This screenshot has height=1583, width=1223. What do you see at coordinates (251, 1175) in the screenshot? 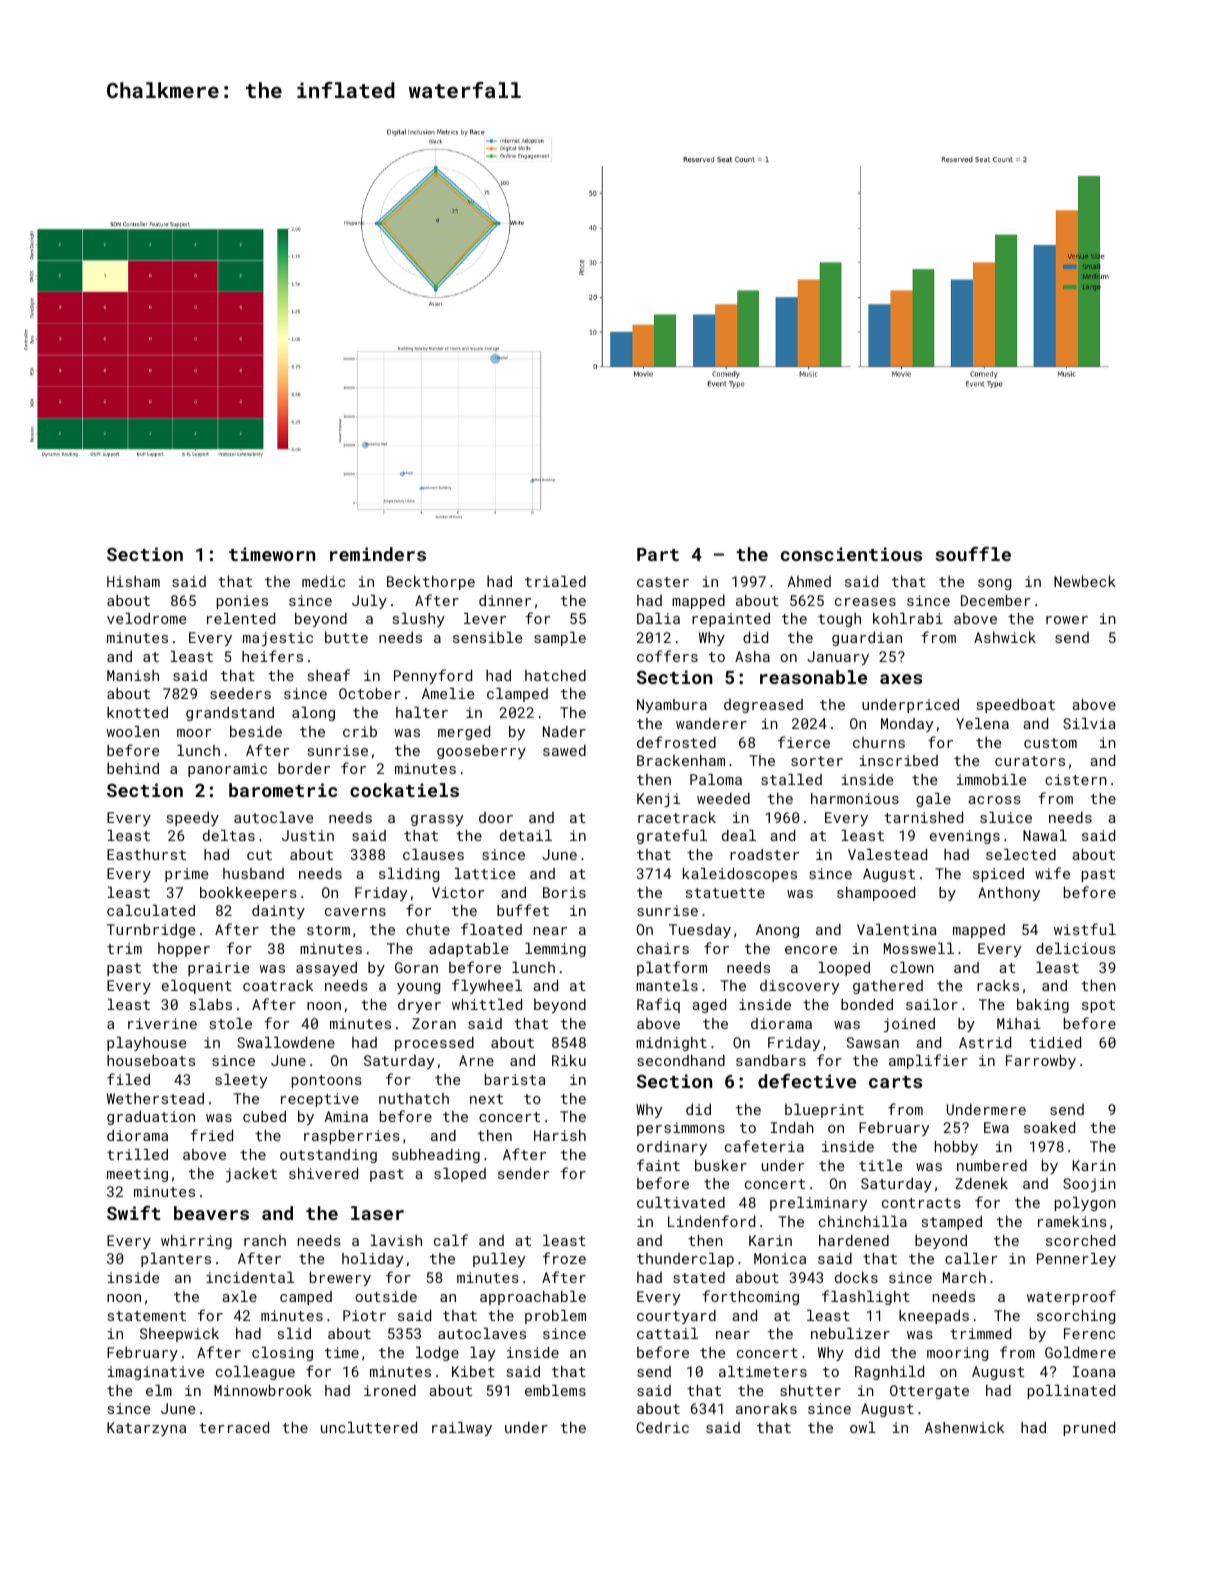
I see `jacket` at bounding box center [251, 1175].
